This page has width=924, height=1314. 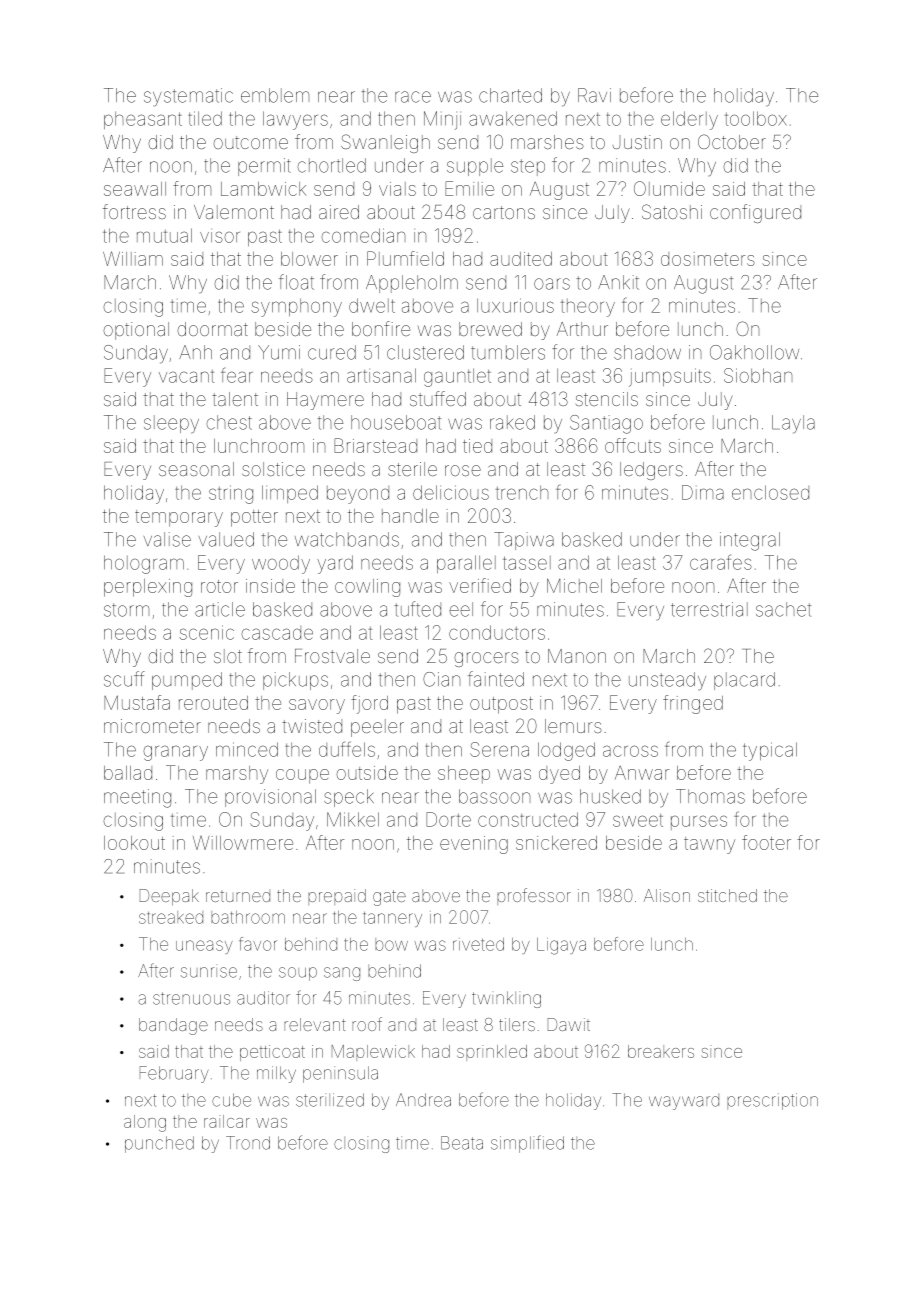 I want to click on charted, so click(x=510, y=95).
